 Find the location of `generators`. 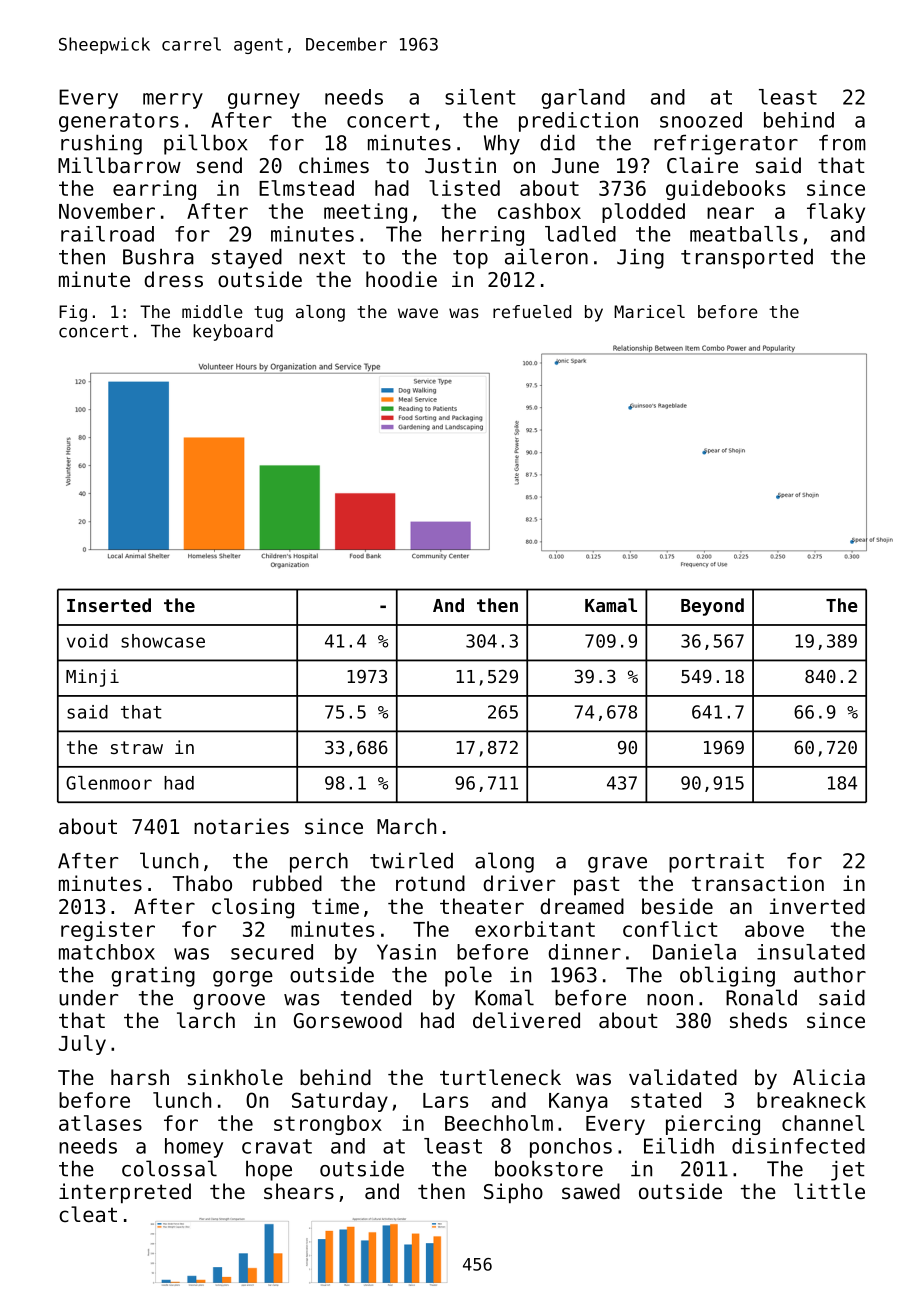

generators is located at coordinates (119, 122).
